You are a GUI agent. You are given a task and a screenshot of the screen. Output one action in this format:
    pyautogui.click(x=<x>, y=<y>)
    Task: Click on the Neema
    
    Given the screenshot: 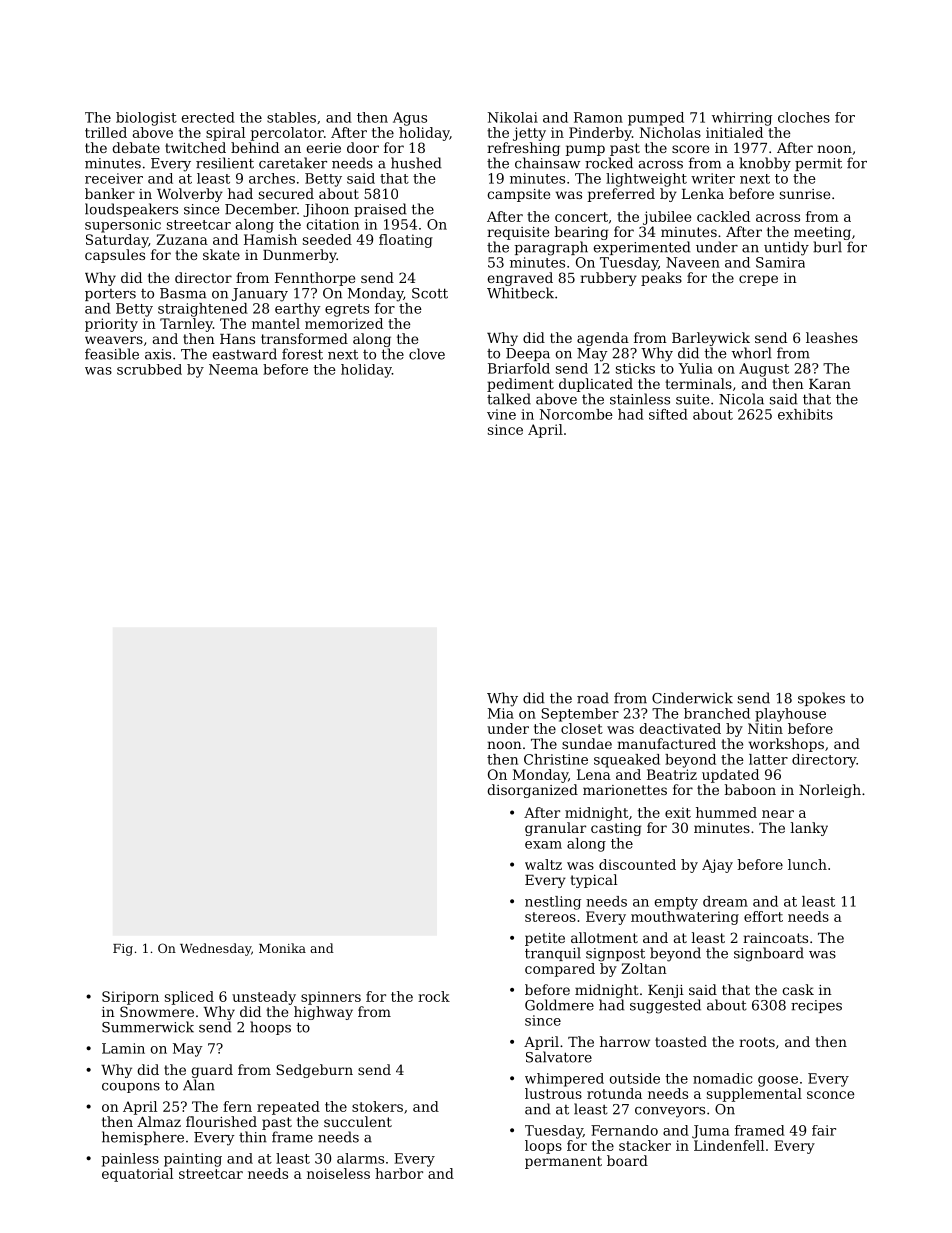 What is the action you would take?
    pyautogui.click(x=233, y=369)
